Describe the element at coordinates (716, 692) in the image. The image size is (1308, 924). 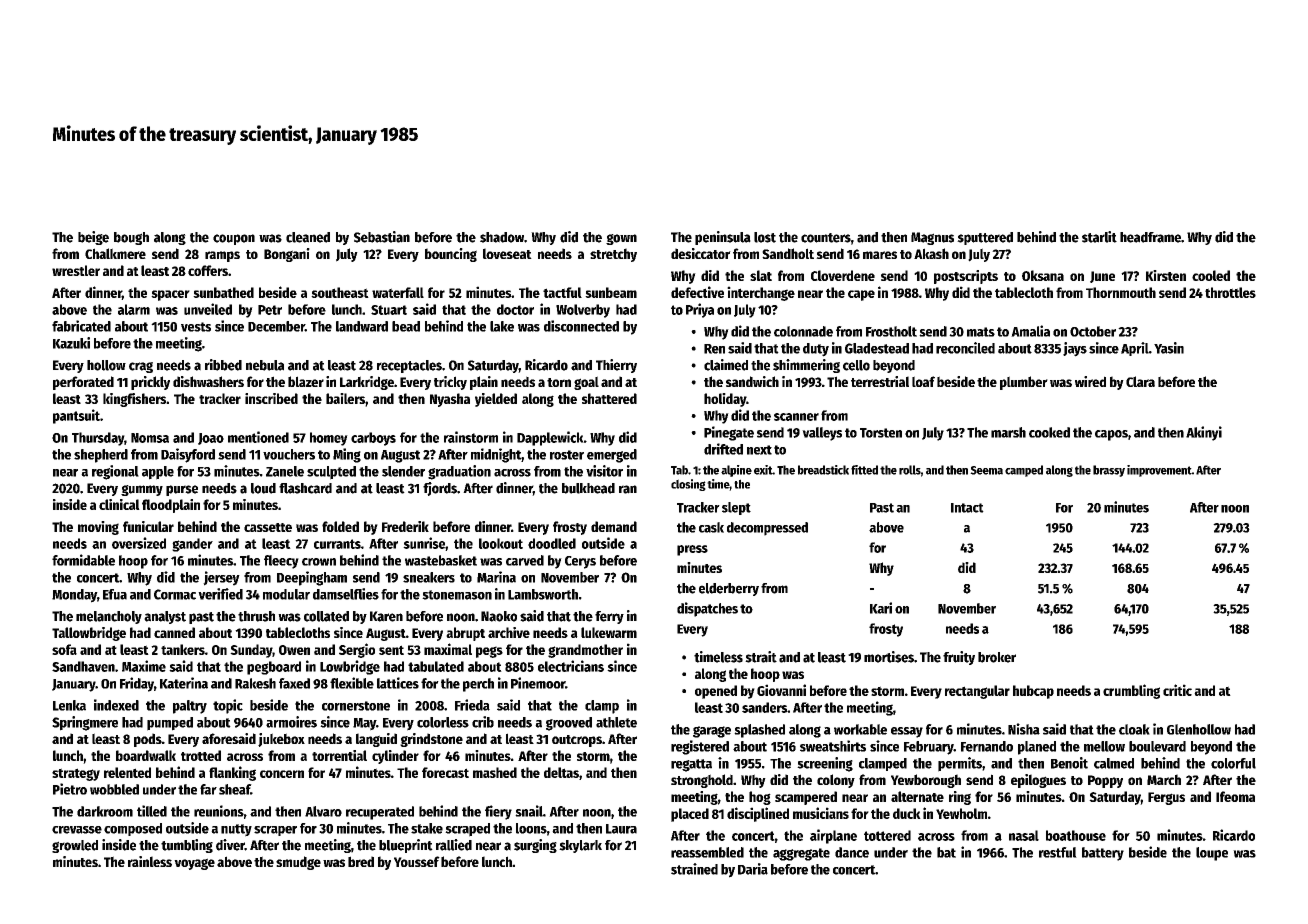
I see `opened` at that location.
